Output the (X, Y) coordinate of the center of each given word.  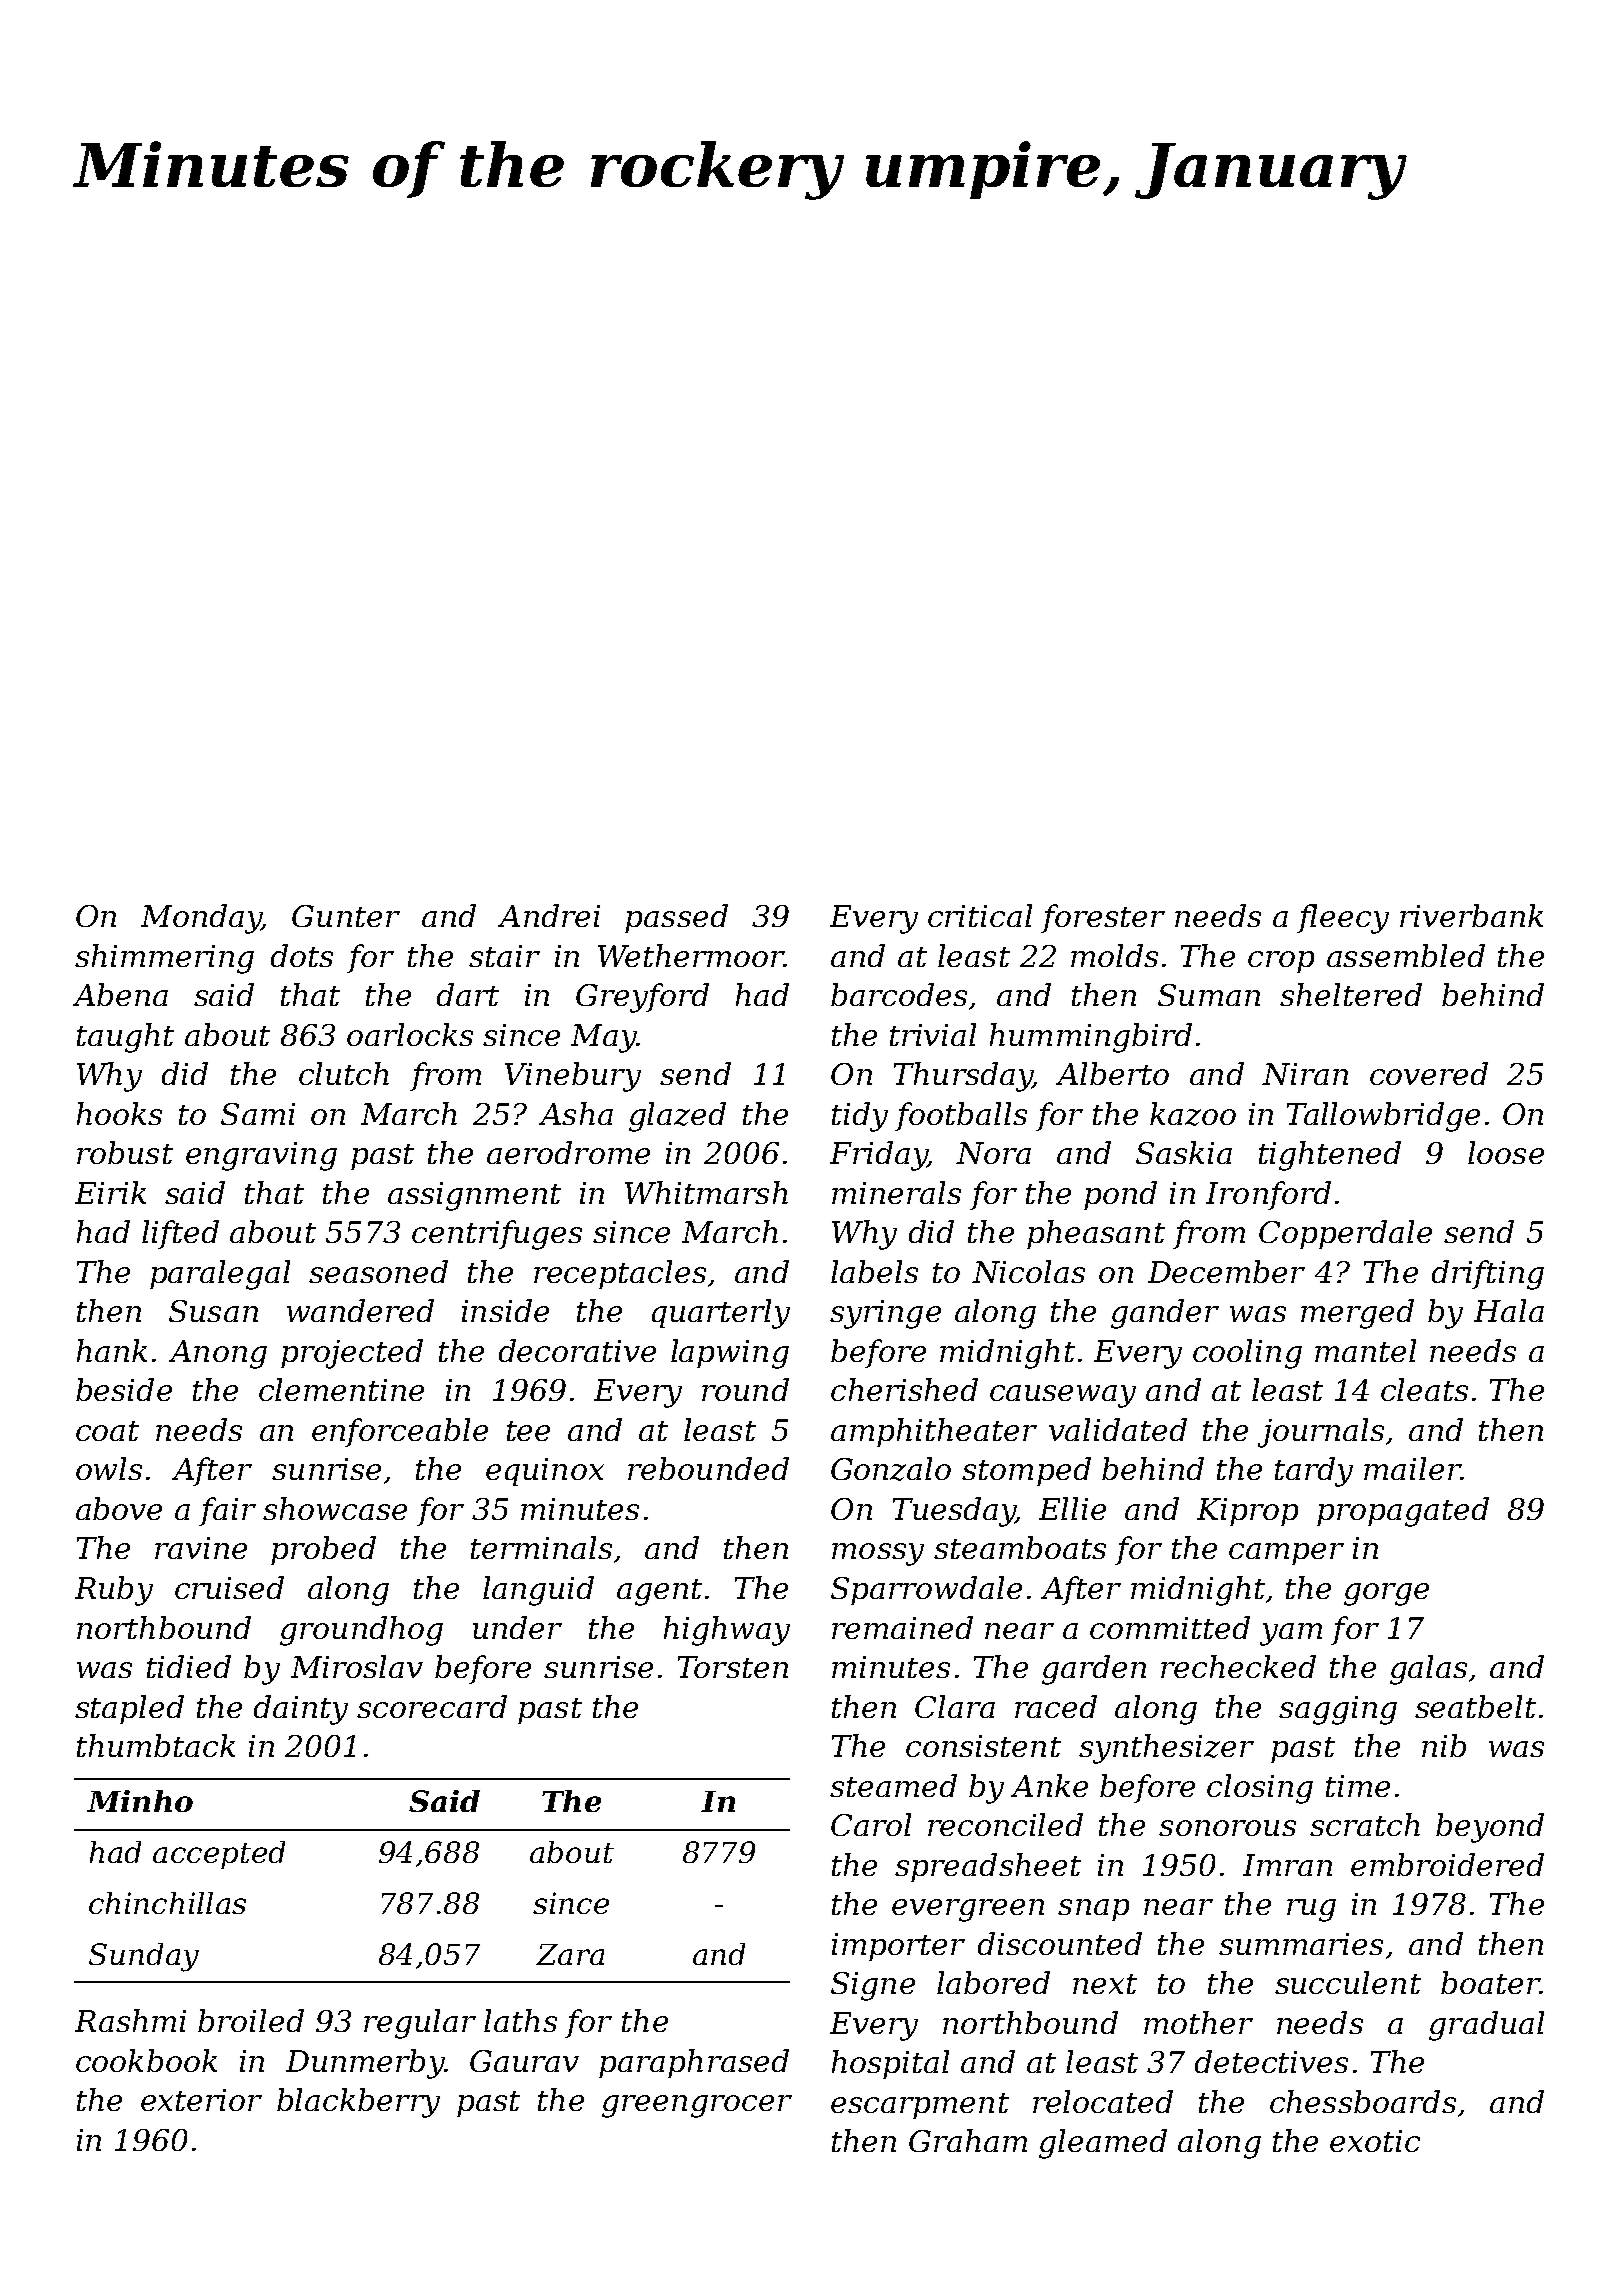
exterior (201, 2100)
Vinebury (573, 1077)
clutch (344, 1073)
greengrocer (697, 2106)
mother (1198, 2022)
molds (1114, 955)
